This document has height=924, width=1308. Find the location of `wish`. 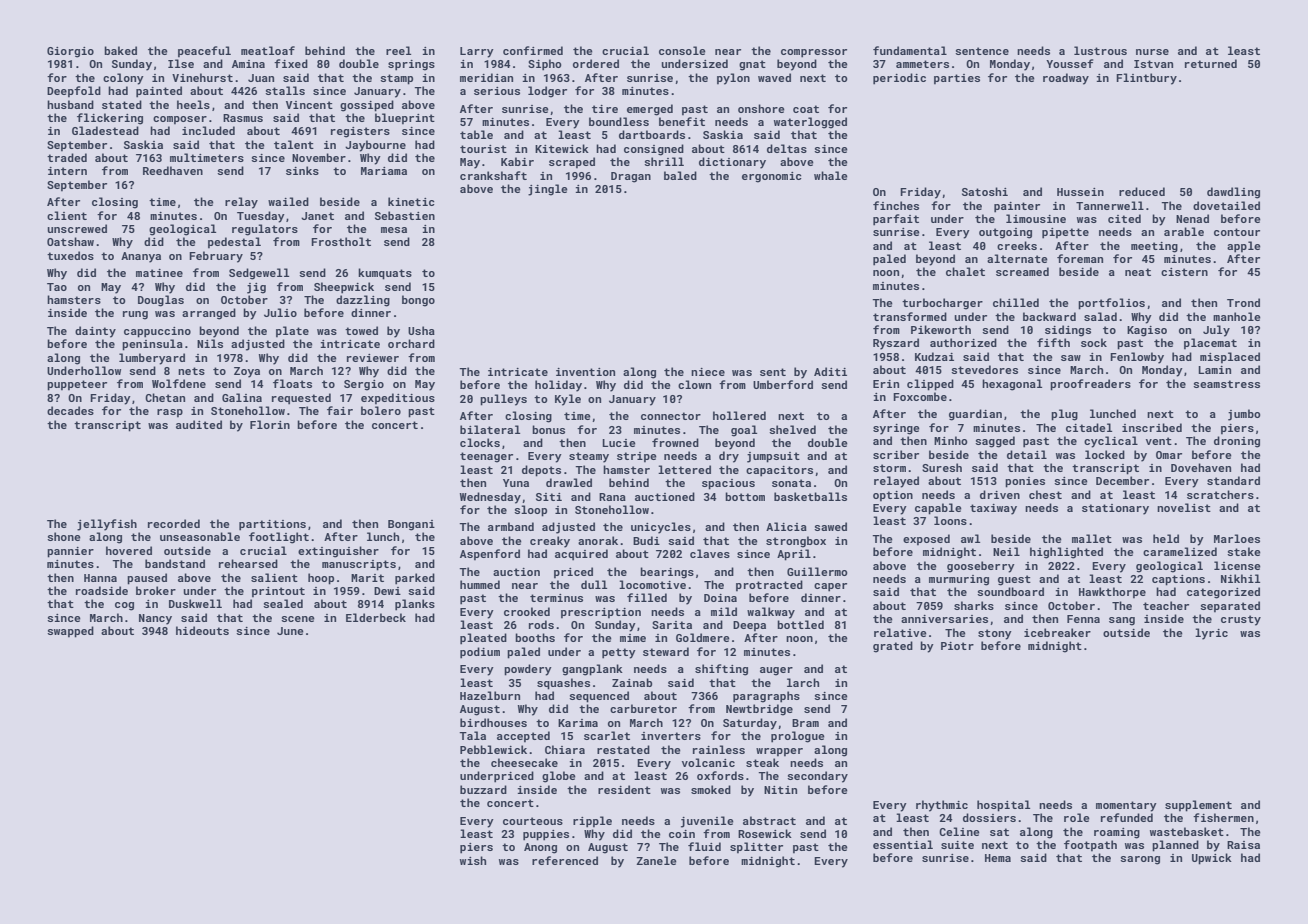

wish is located at coordinates (473, 860).
